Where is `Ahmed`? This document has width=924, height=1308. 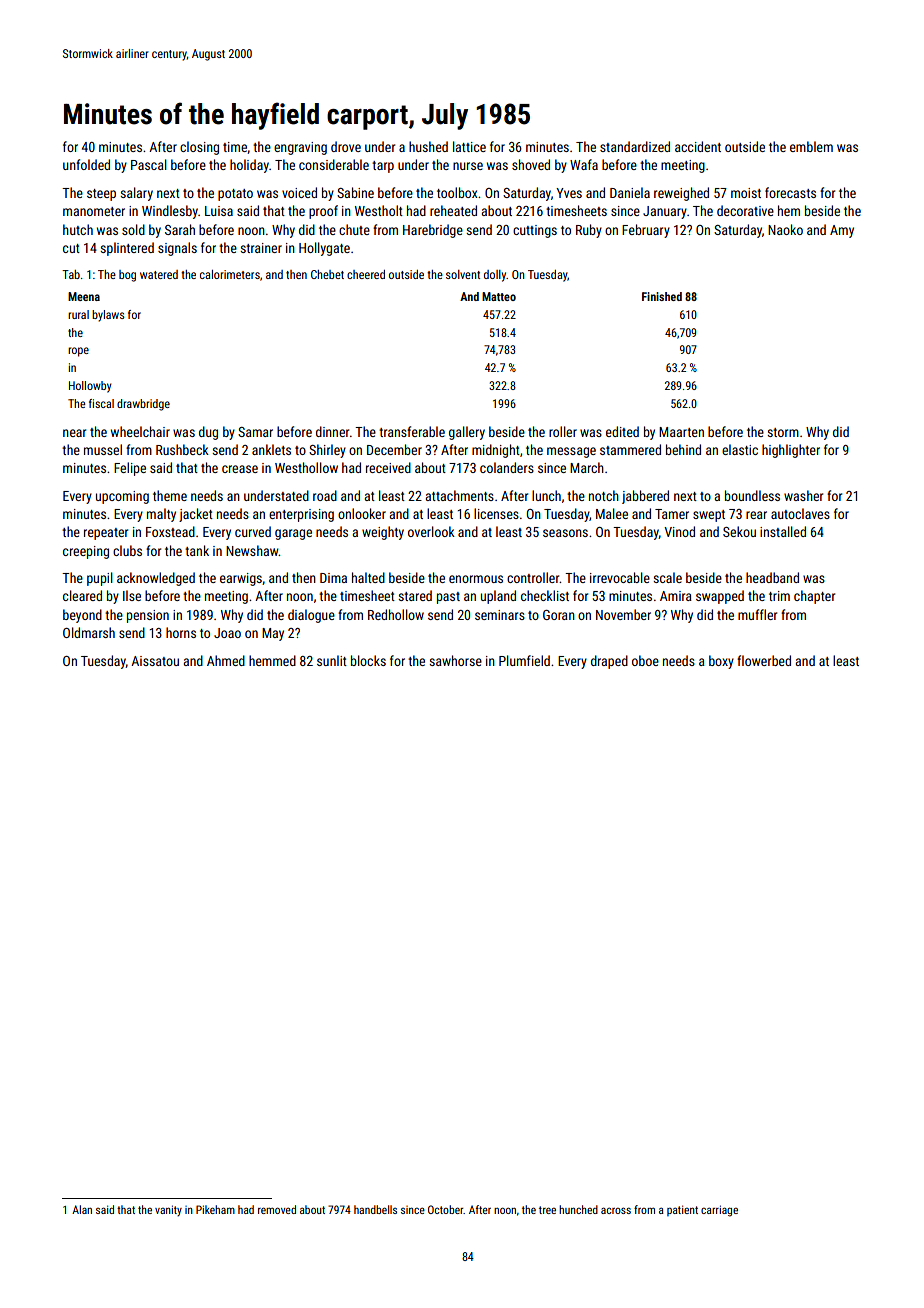 Ahmed is located at coordinates (226, 660).
